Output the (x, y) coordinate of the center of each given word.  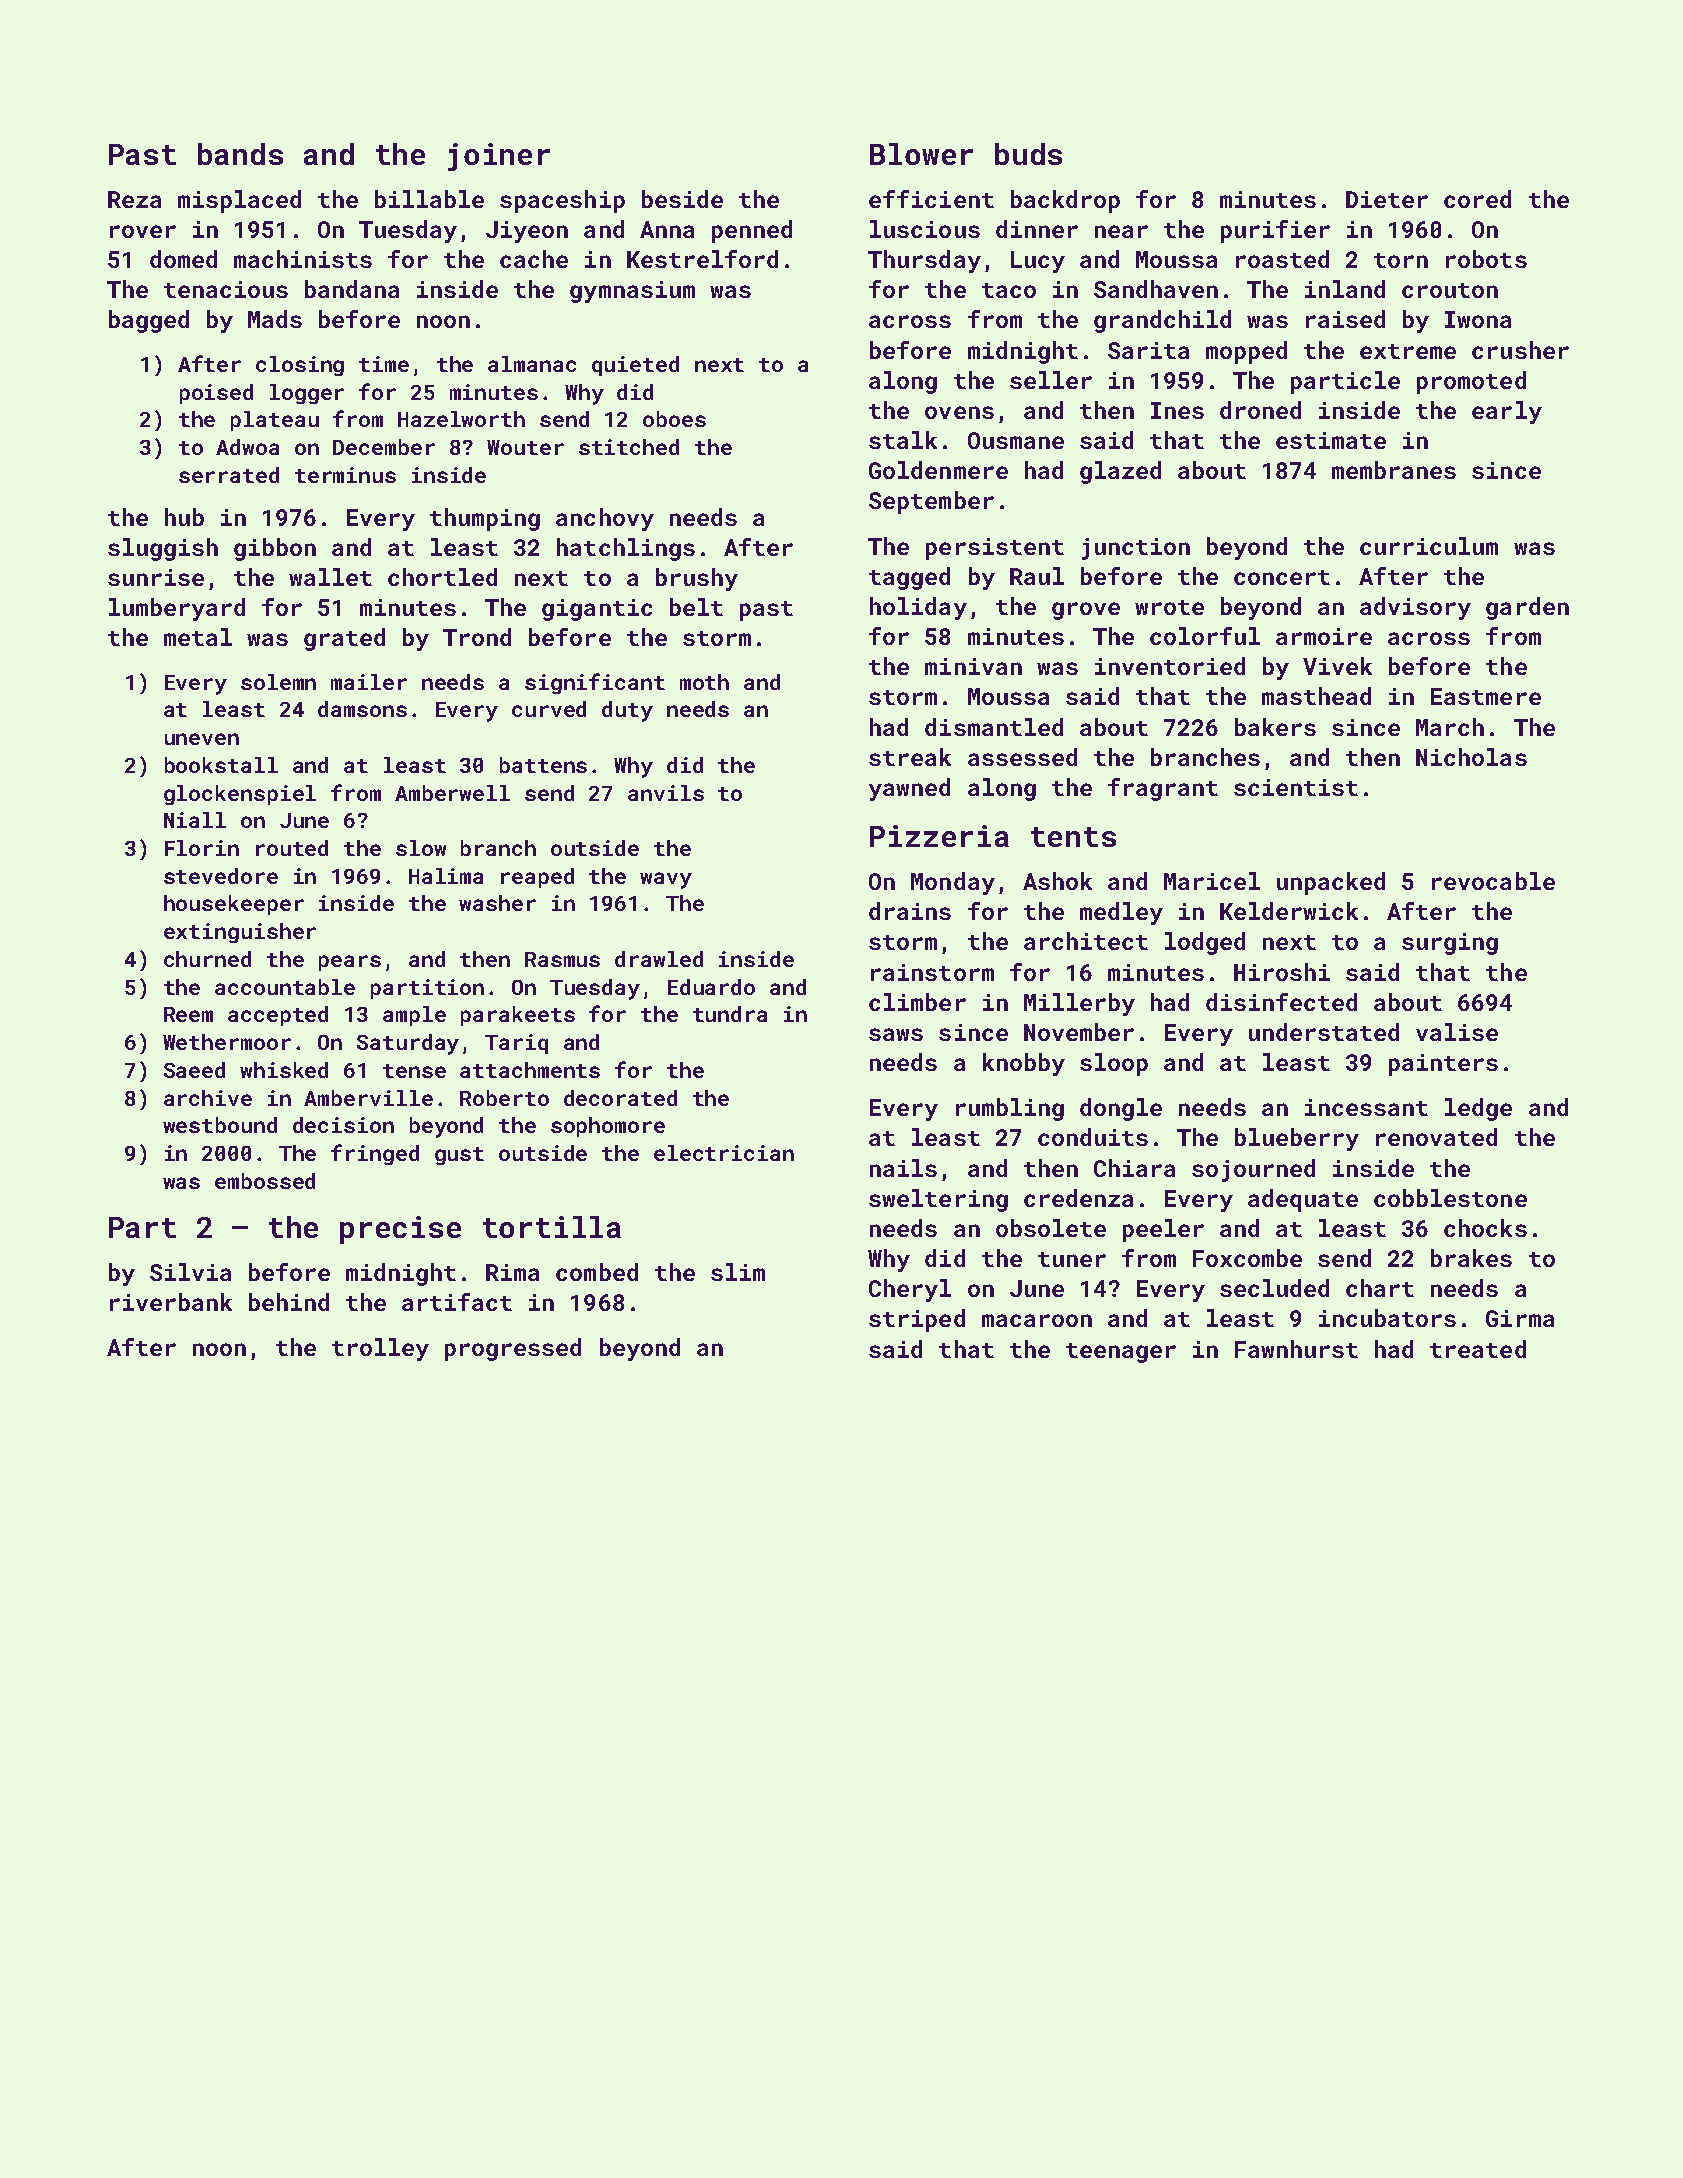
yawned (909, 789)
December (384, 447)
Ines (1177, 410)
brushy (697, 579)
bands (240, 154)
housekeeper (234, 905)
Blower (921, 154)
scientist (1296, 787)
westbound (220, 1125)
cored (1477, 199)
